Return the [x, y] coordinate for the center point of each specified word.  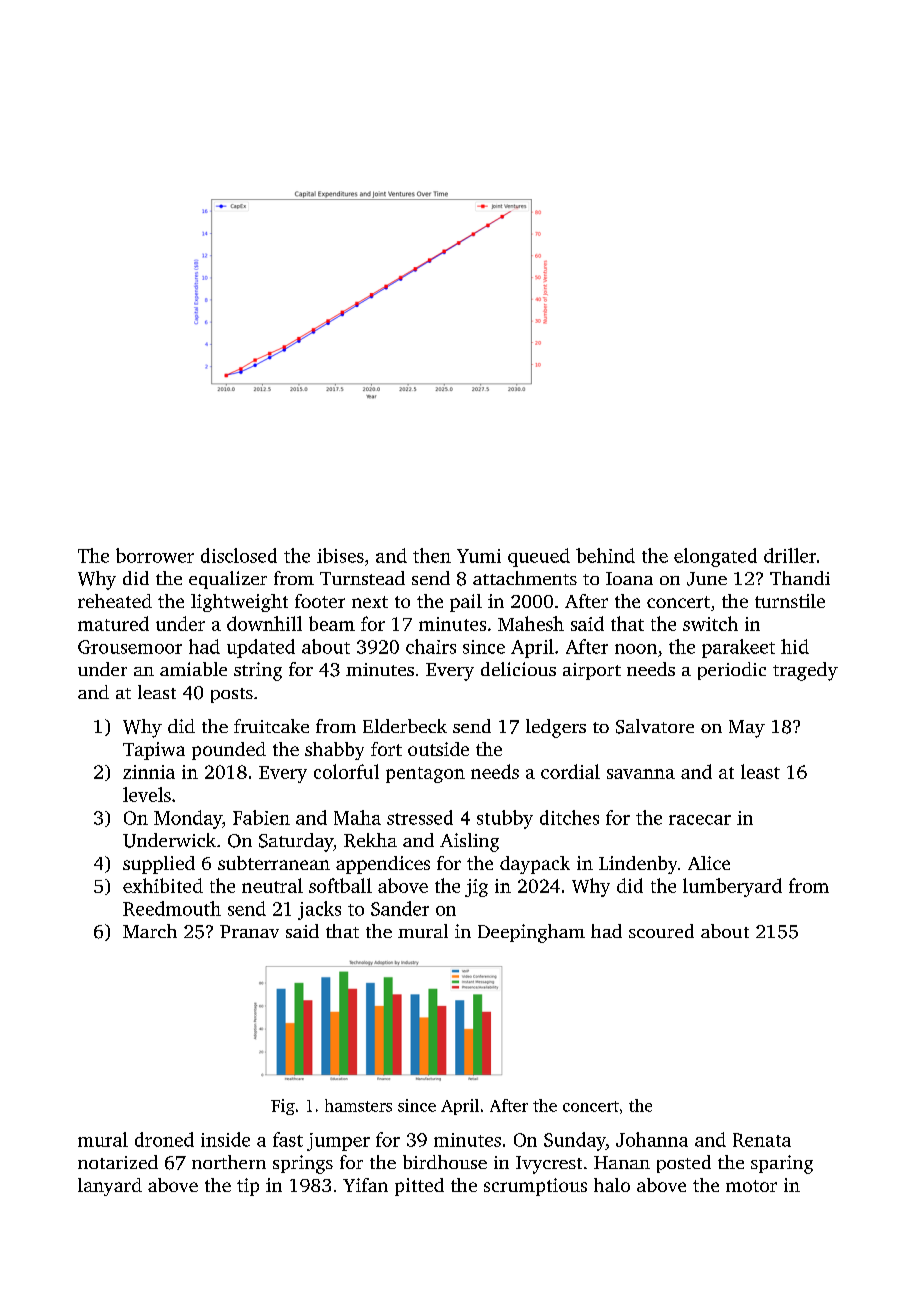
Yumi [479, 556]
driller [790, 555]
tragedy [805, 671]
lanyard [110, 1187]
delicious [518, 669]
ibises [340, 555]
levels [147, 794]
